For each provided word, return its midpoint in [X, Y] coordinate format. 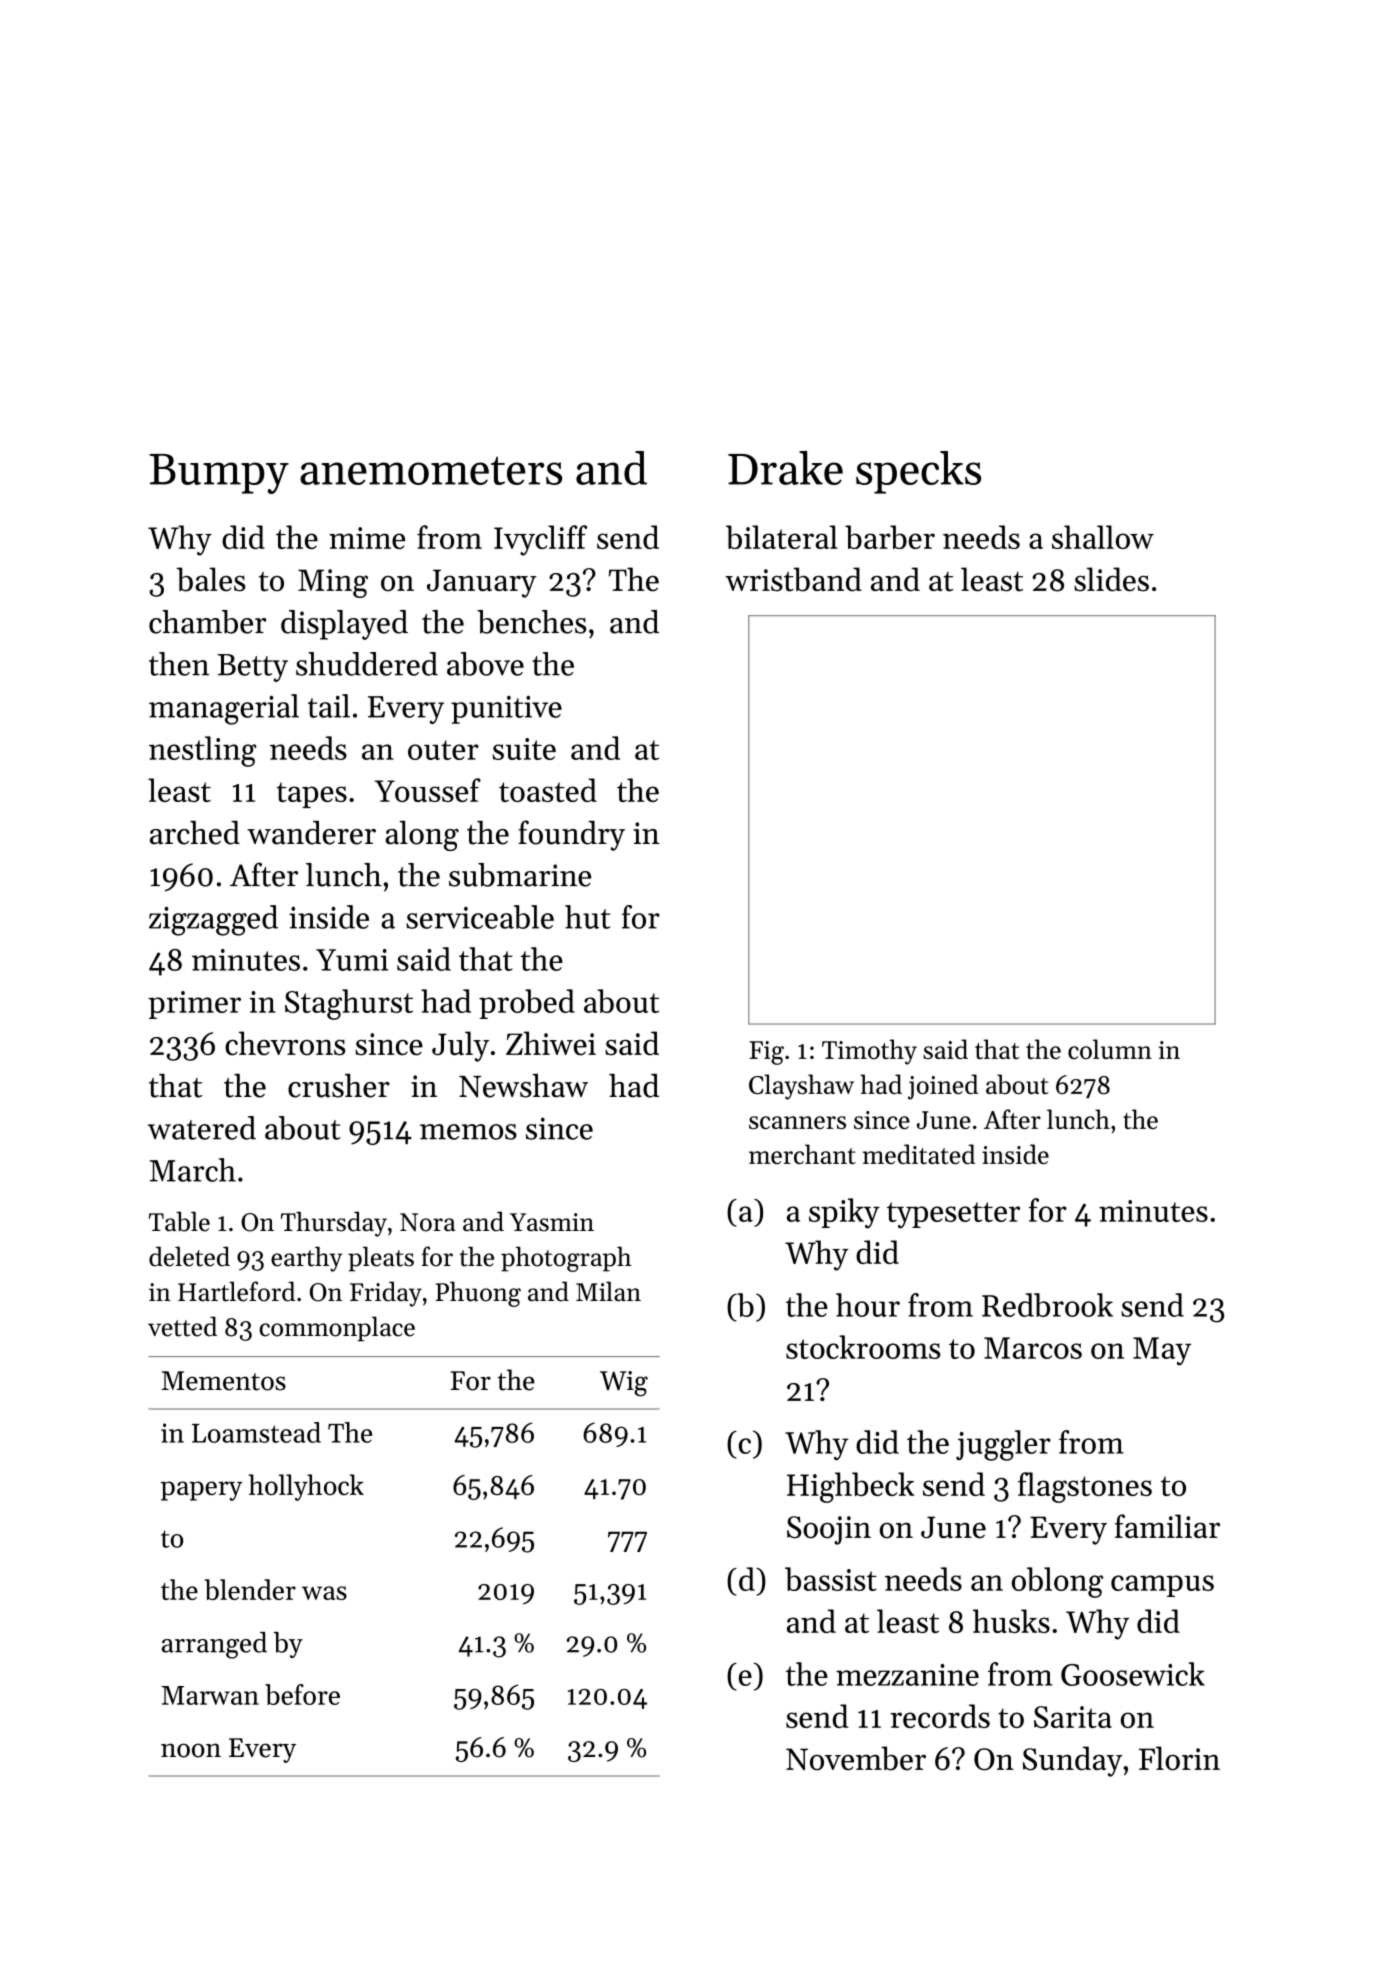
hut [587, 917]
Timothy [869, 1052]
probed [527, 1004]
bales [211, 579]
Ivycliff [540, 540]
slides [1111, 579]
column [1110, 1049]
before [302, 1694]
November [856, 1758]
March [193, 1170]
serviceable [480, 917]
